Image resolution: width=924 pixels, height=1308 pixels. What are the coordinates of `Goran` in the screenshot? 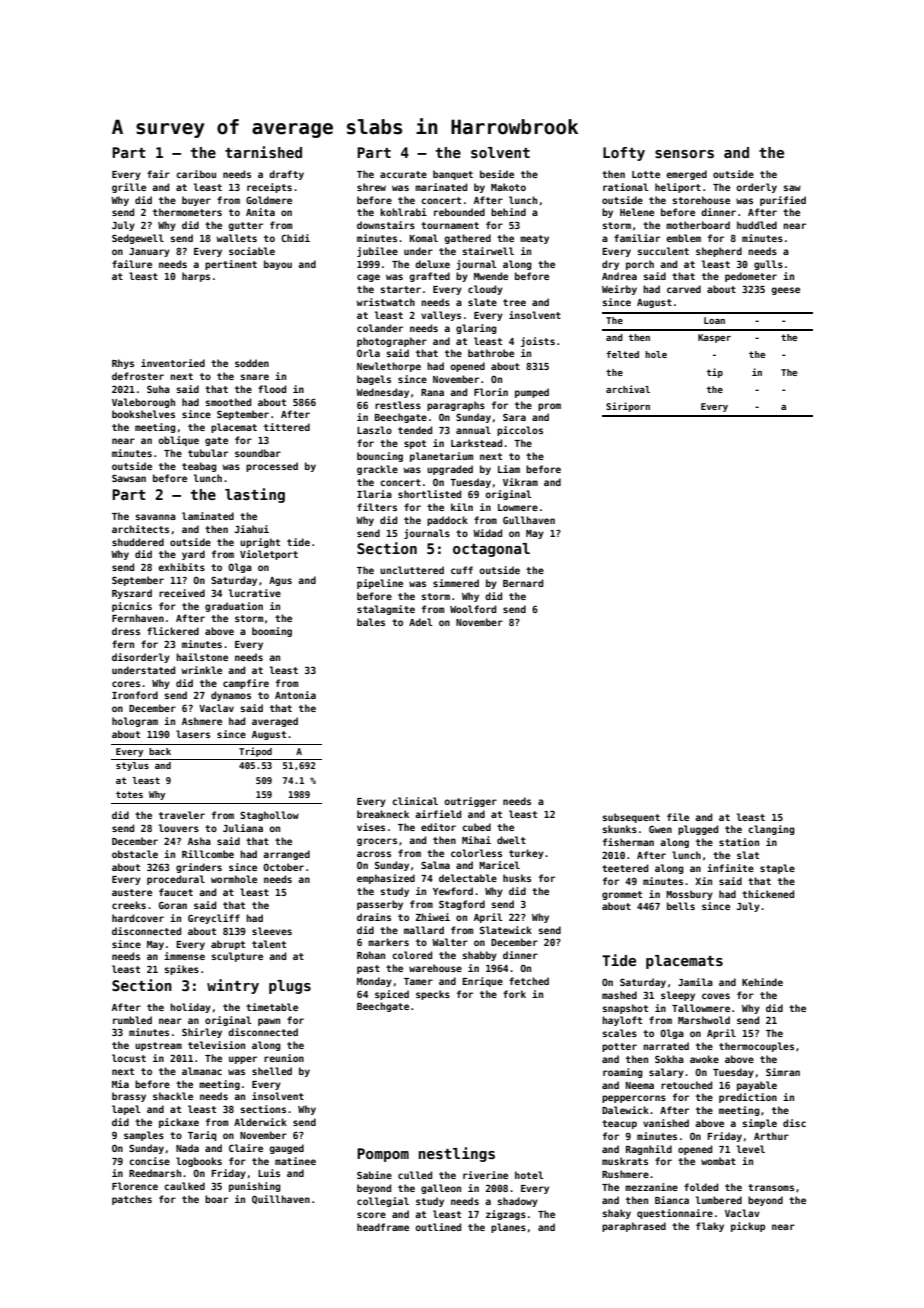 It's located at (173, 905).
